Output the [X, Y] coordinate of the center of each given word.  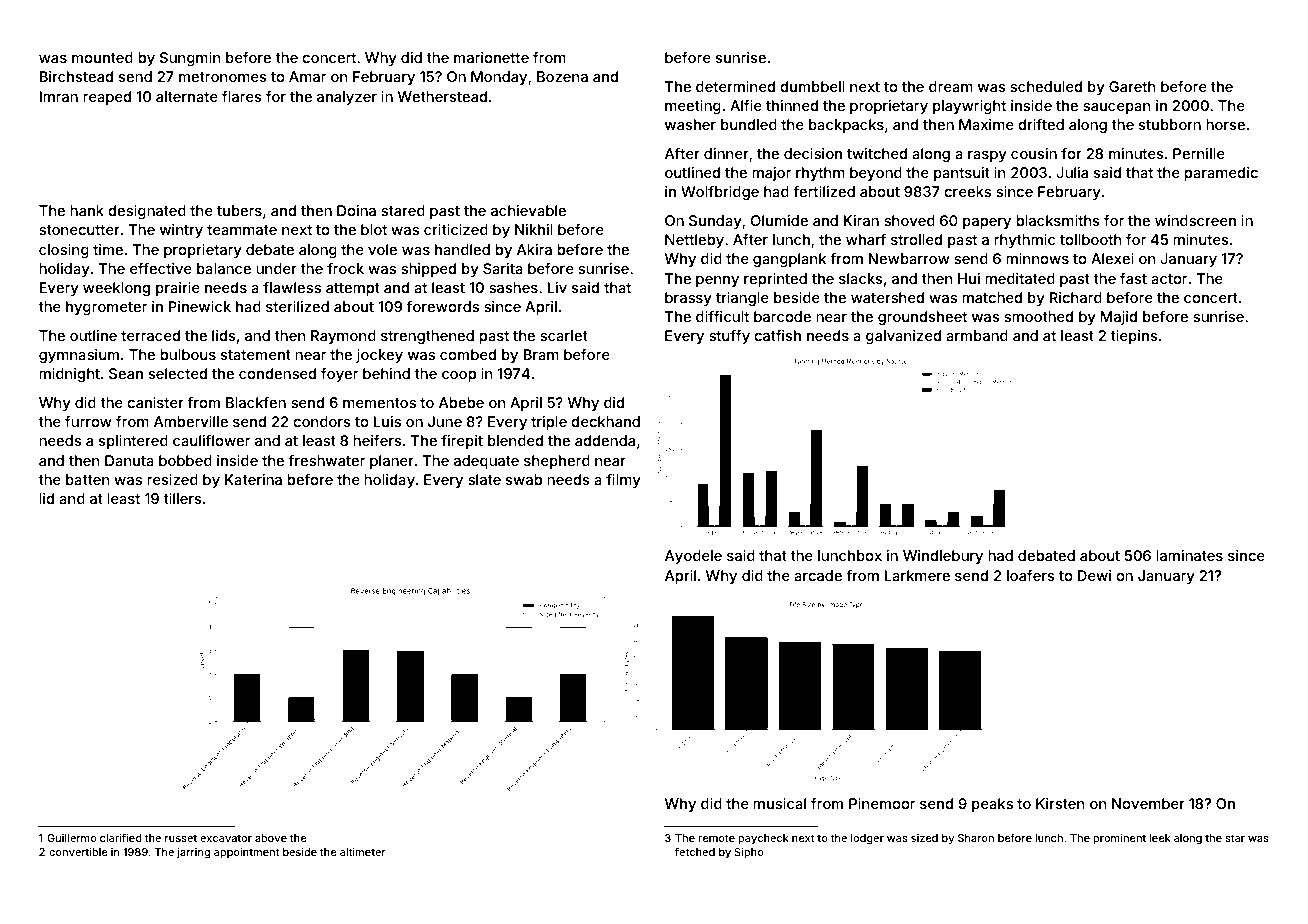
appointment [246, 853]
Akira [534, 249]
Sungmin [189, 59]
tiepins [1134, 337]
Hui [969, 278]
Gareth [1132, 86]
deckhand [605, 421]
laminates [1189, 555]
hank [87, 210]
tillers [182, 498]
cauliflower [211, 440]
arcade [818, 575]
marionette [491, 57]
